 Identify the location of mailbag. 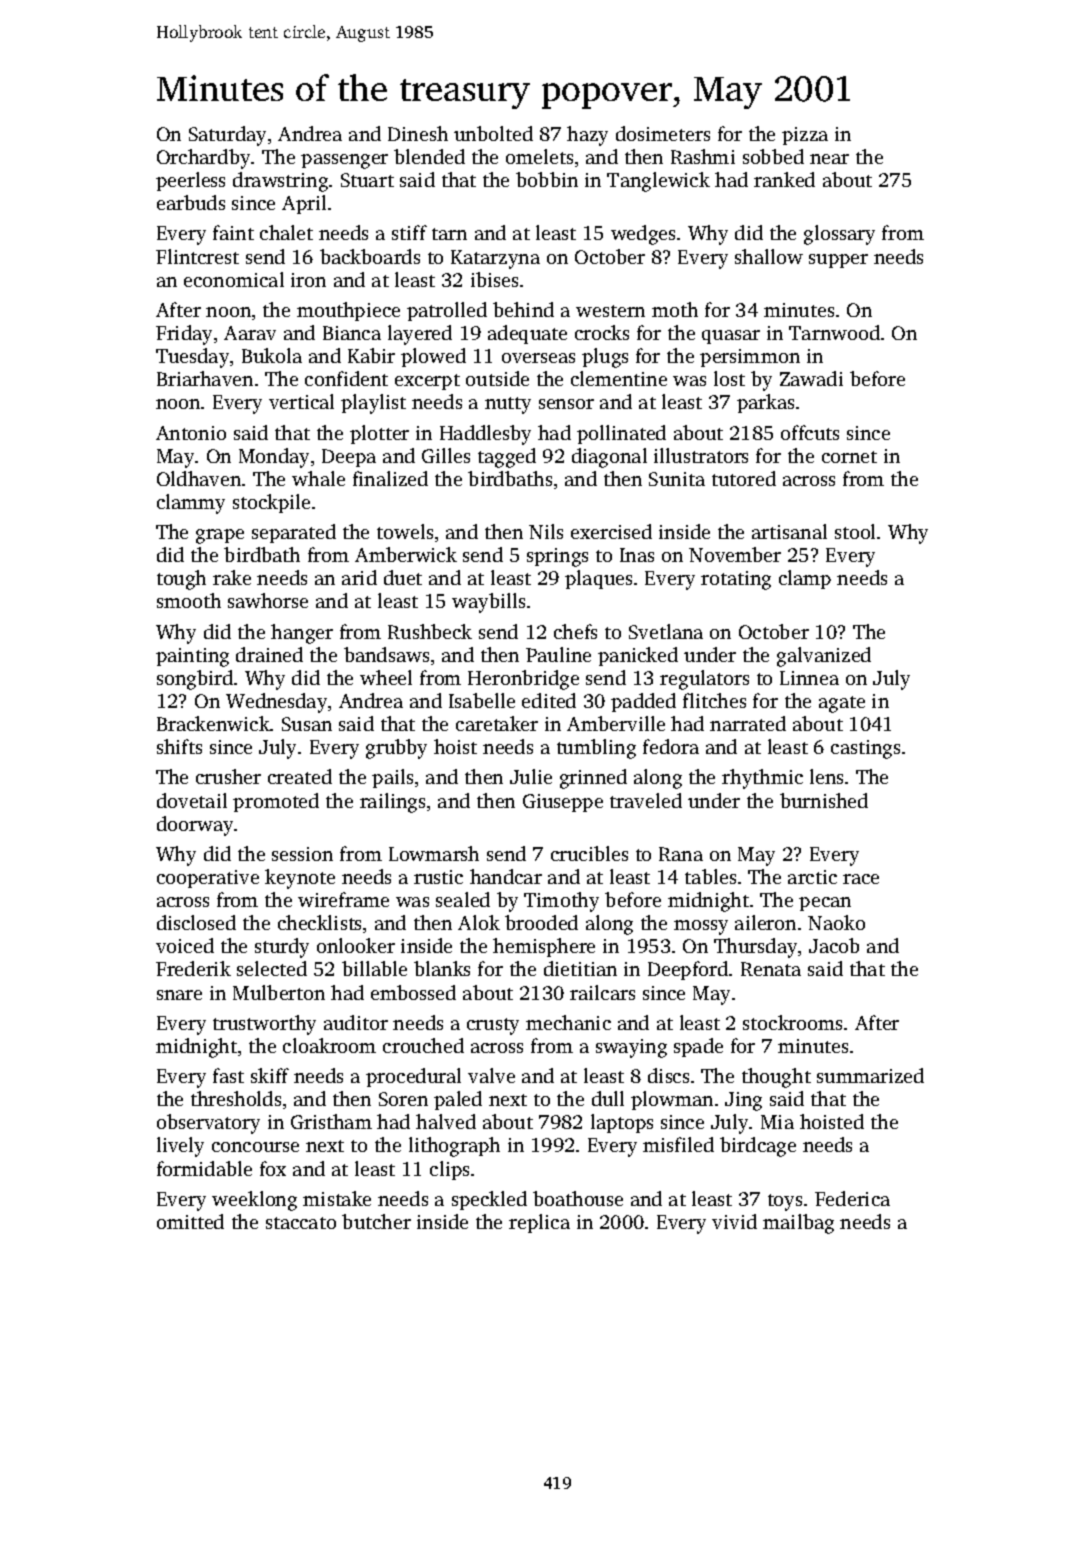
(798, 1224).
